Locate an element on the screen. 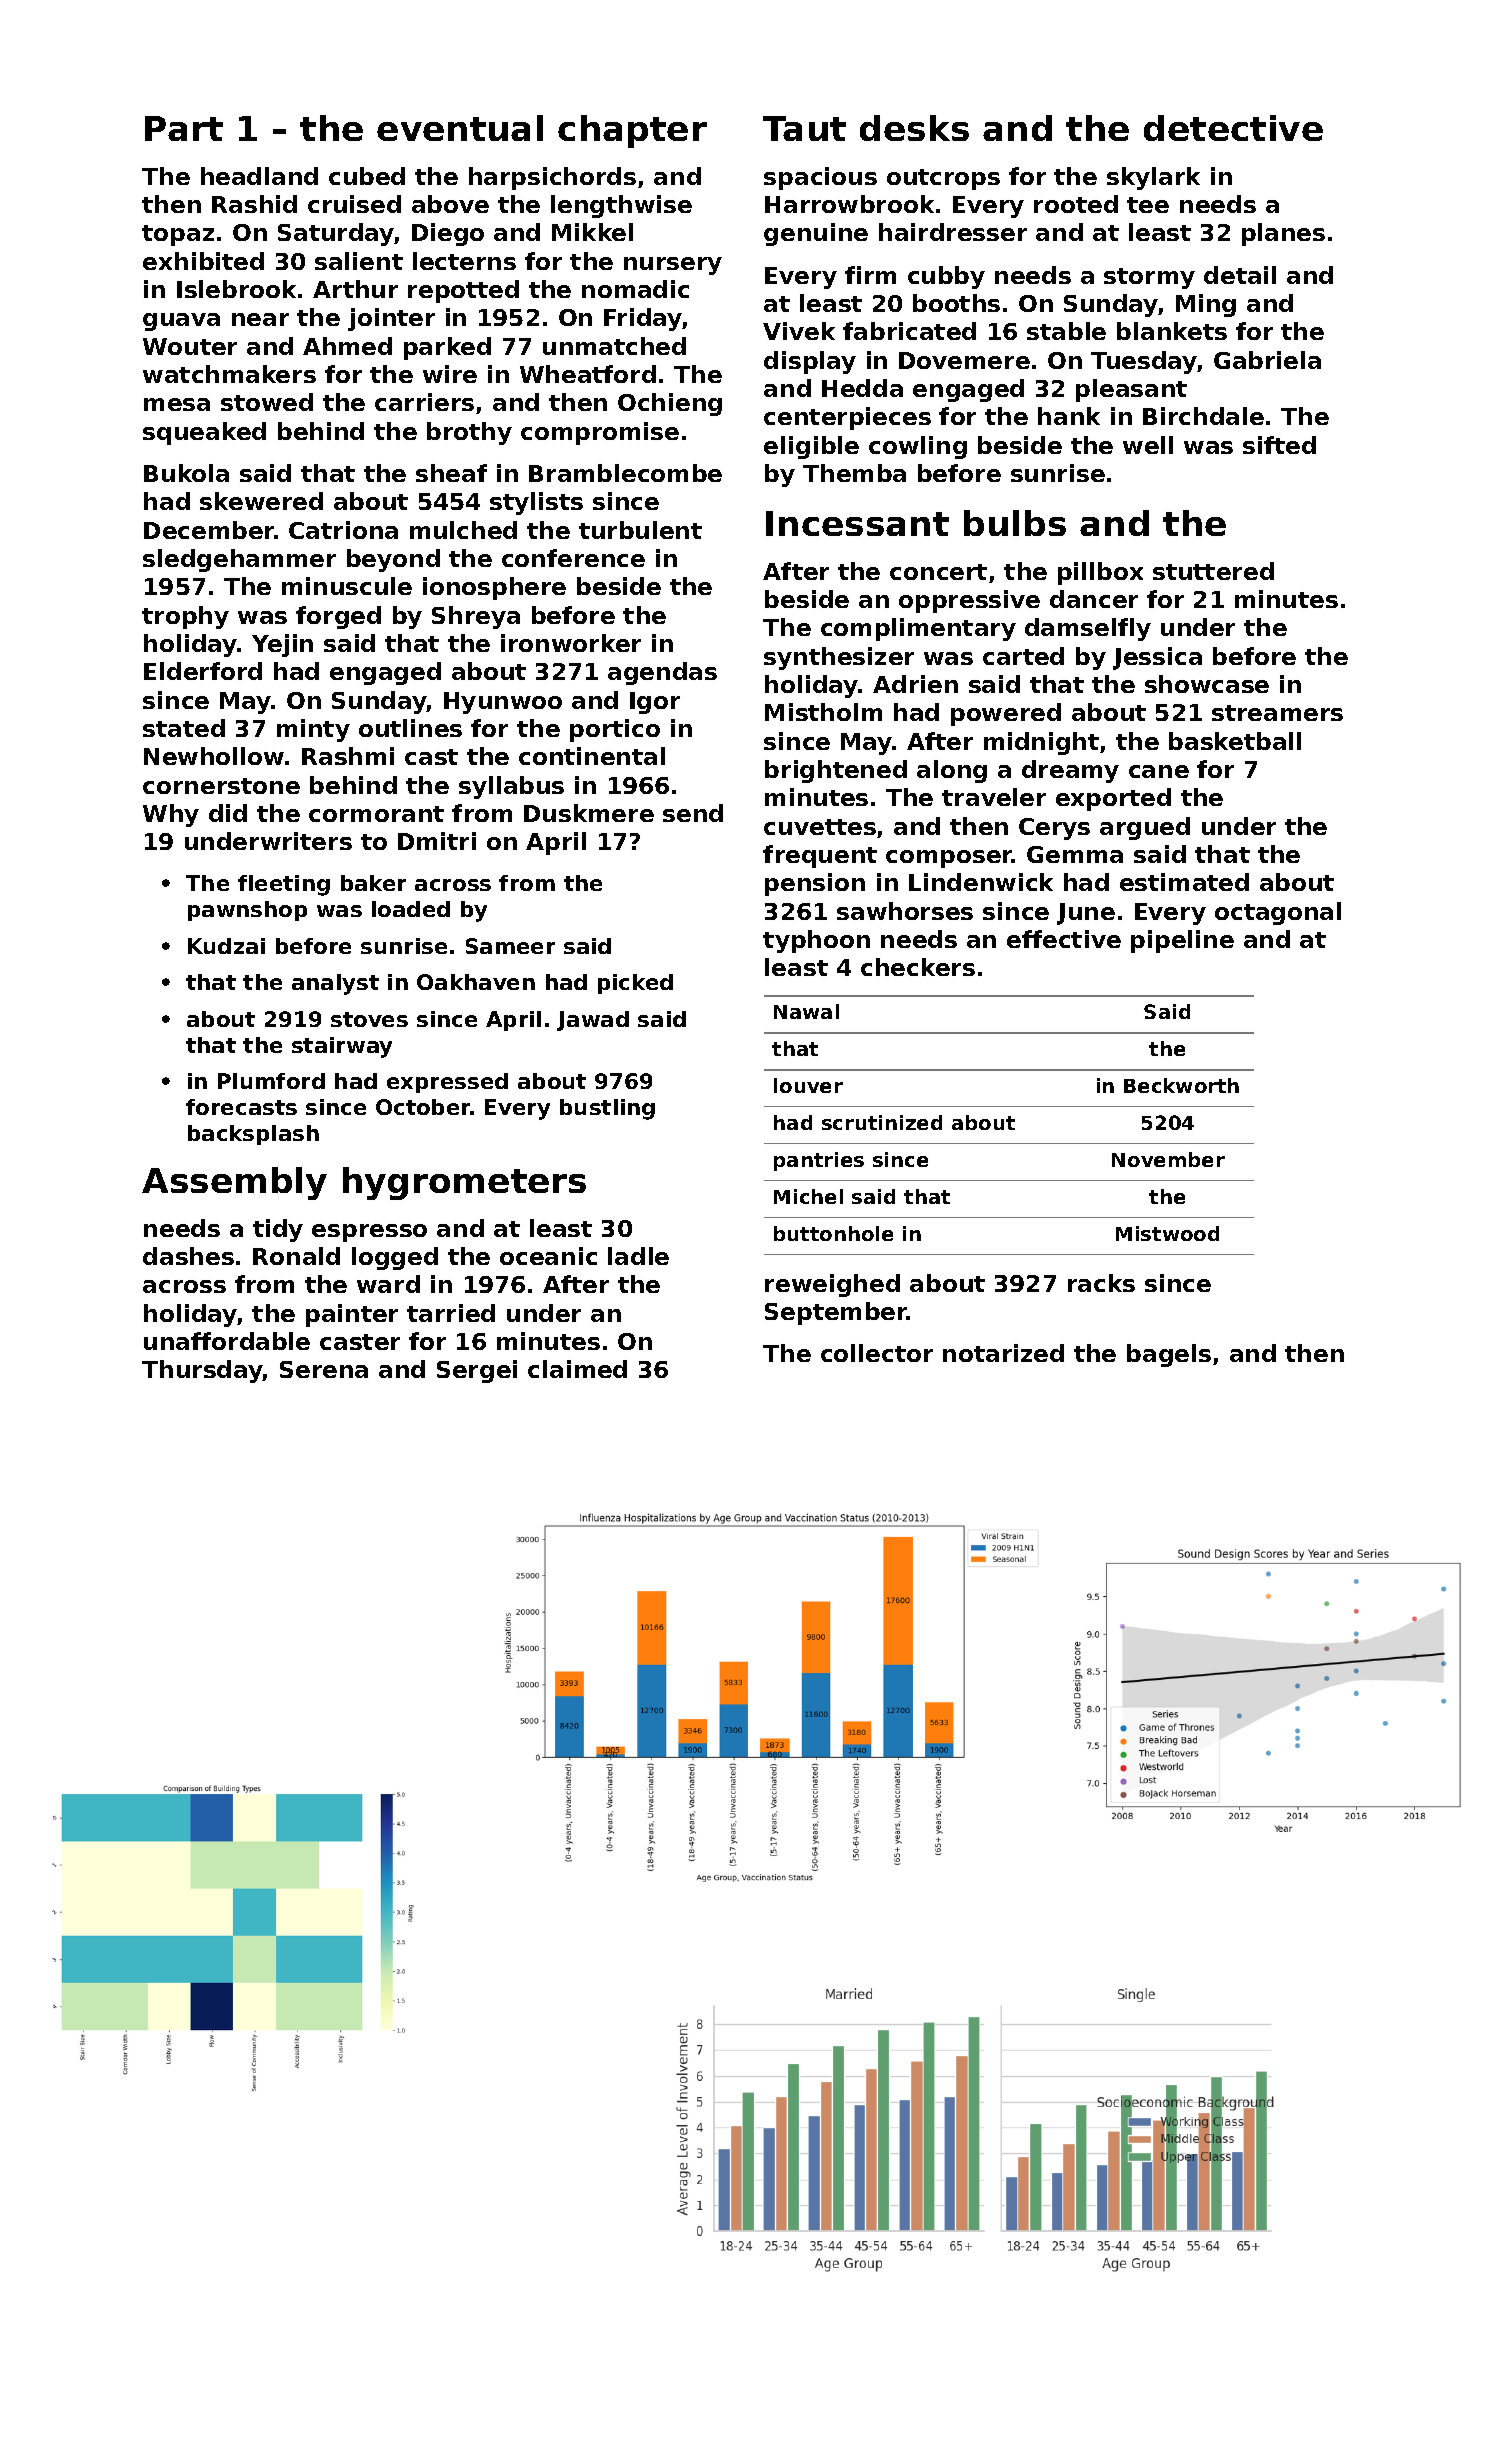  salient is located at coordinates (359, 261).
